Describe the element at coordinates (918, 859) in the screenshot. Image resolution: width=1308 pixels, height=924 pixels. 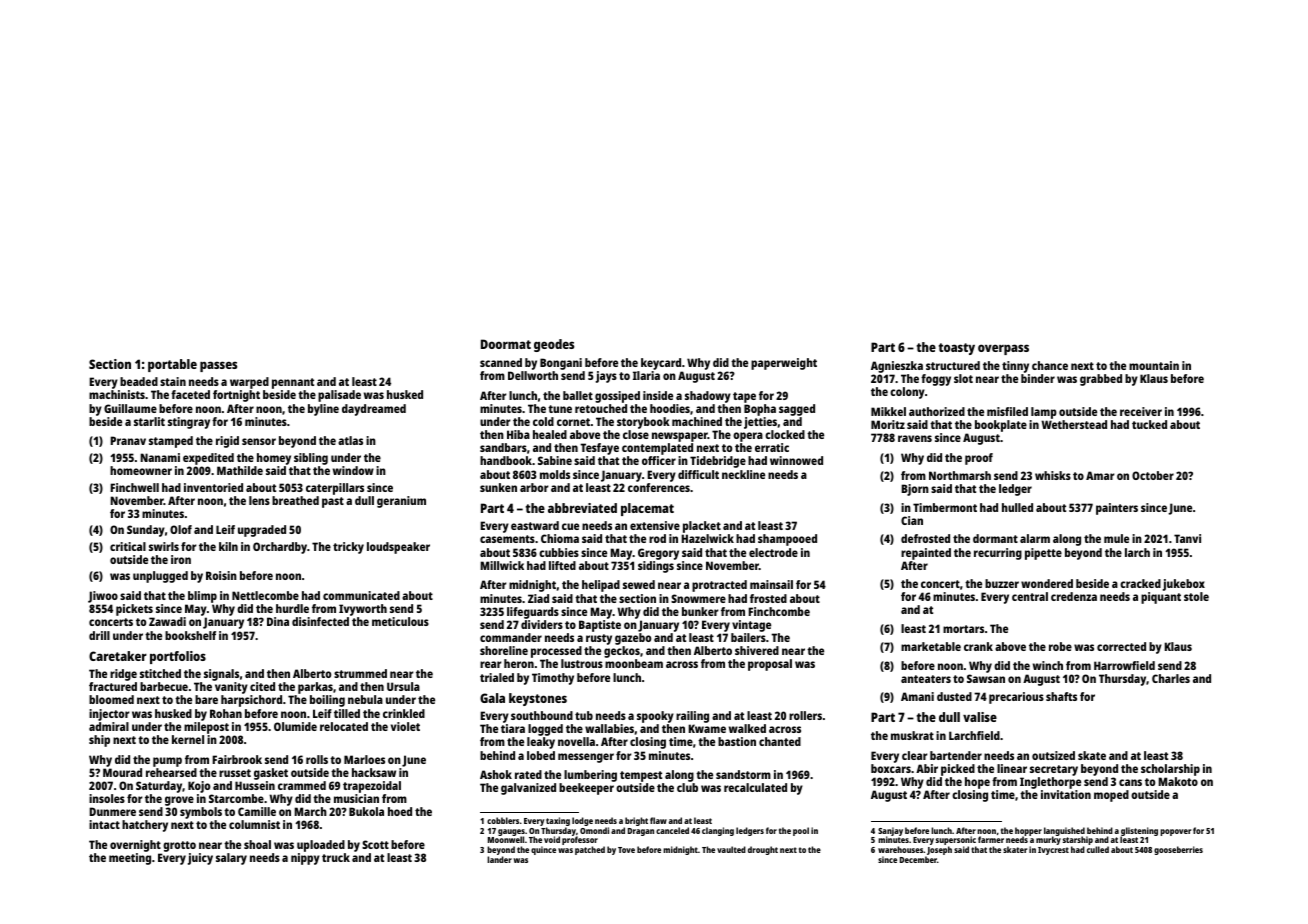
I see `December` at that location.
